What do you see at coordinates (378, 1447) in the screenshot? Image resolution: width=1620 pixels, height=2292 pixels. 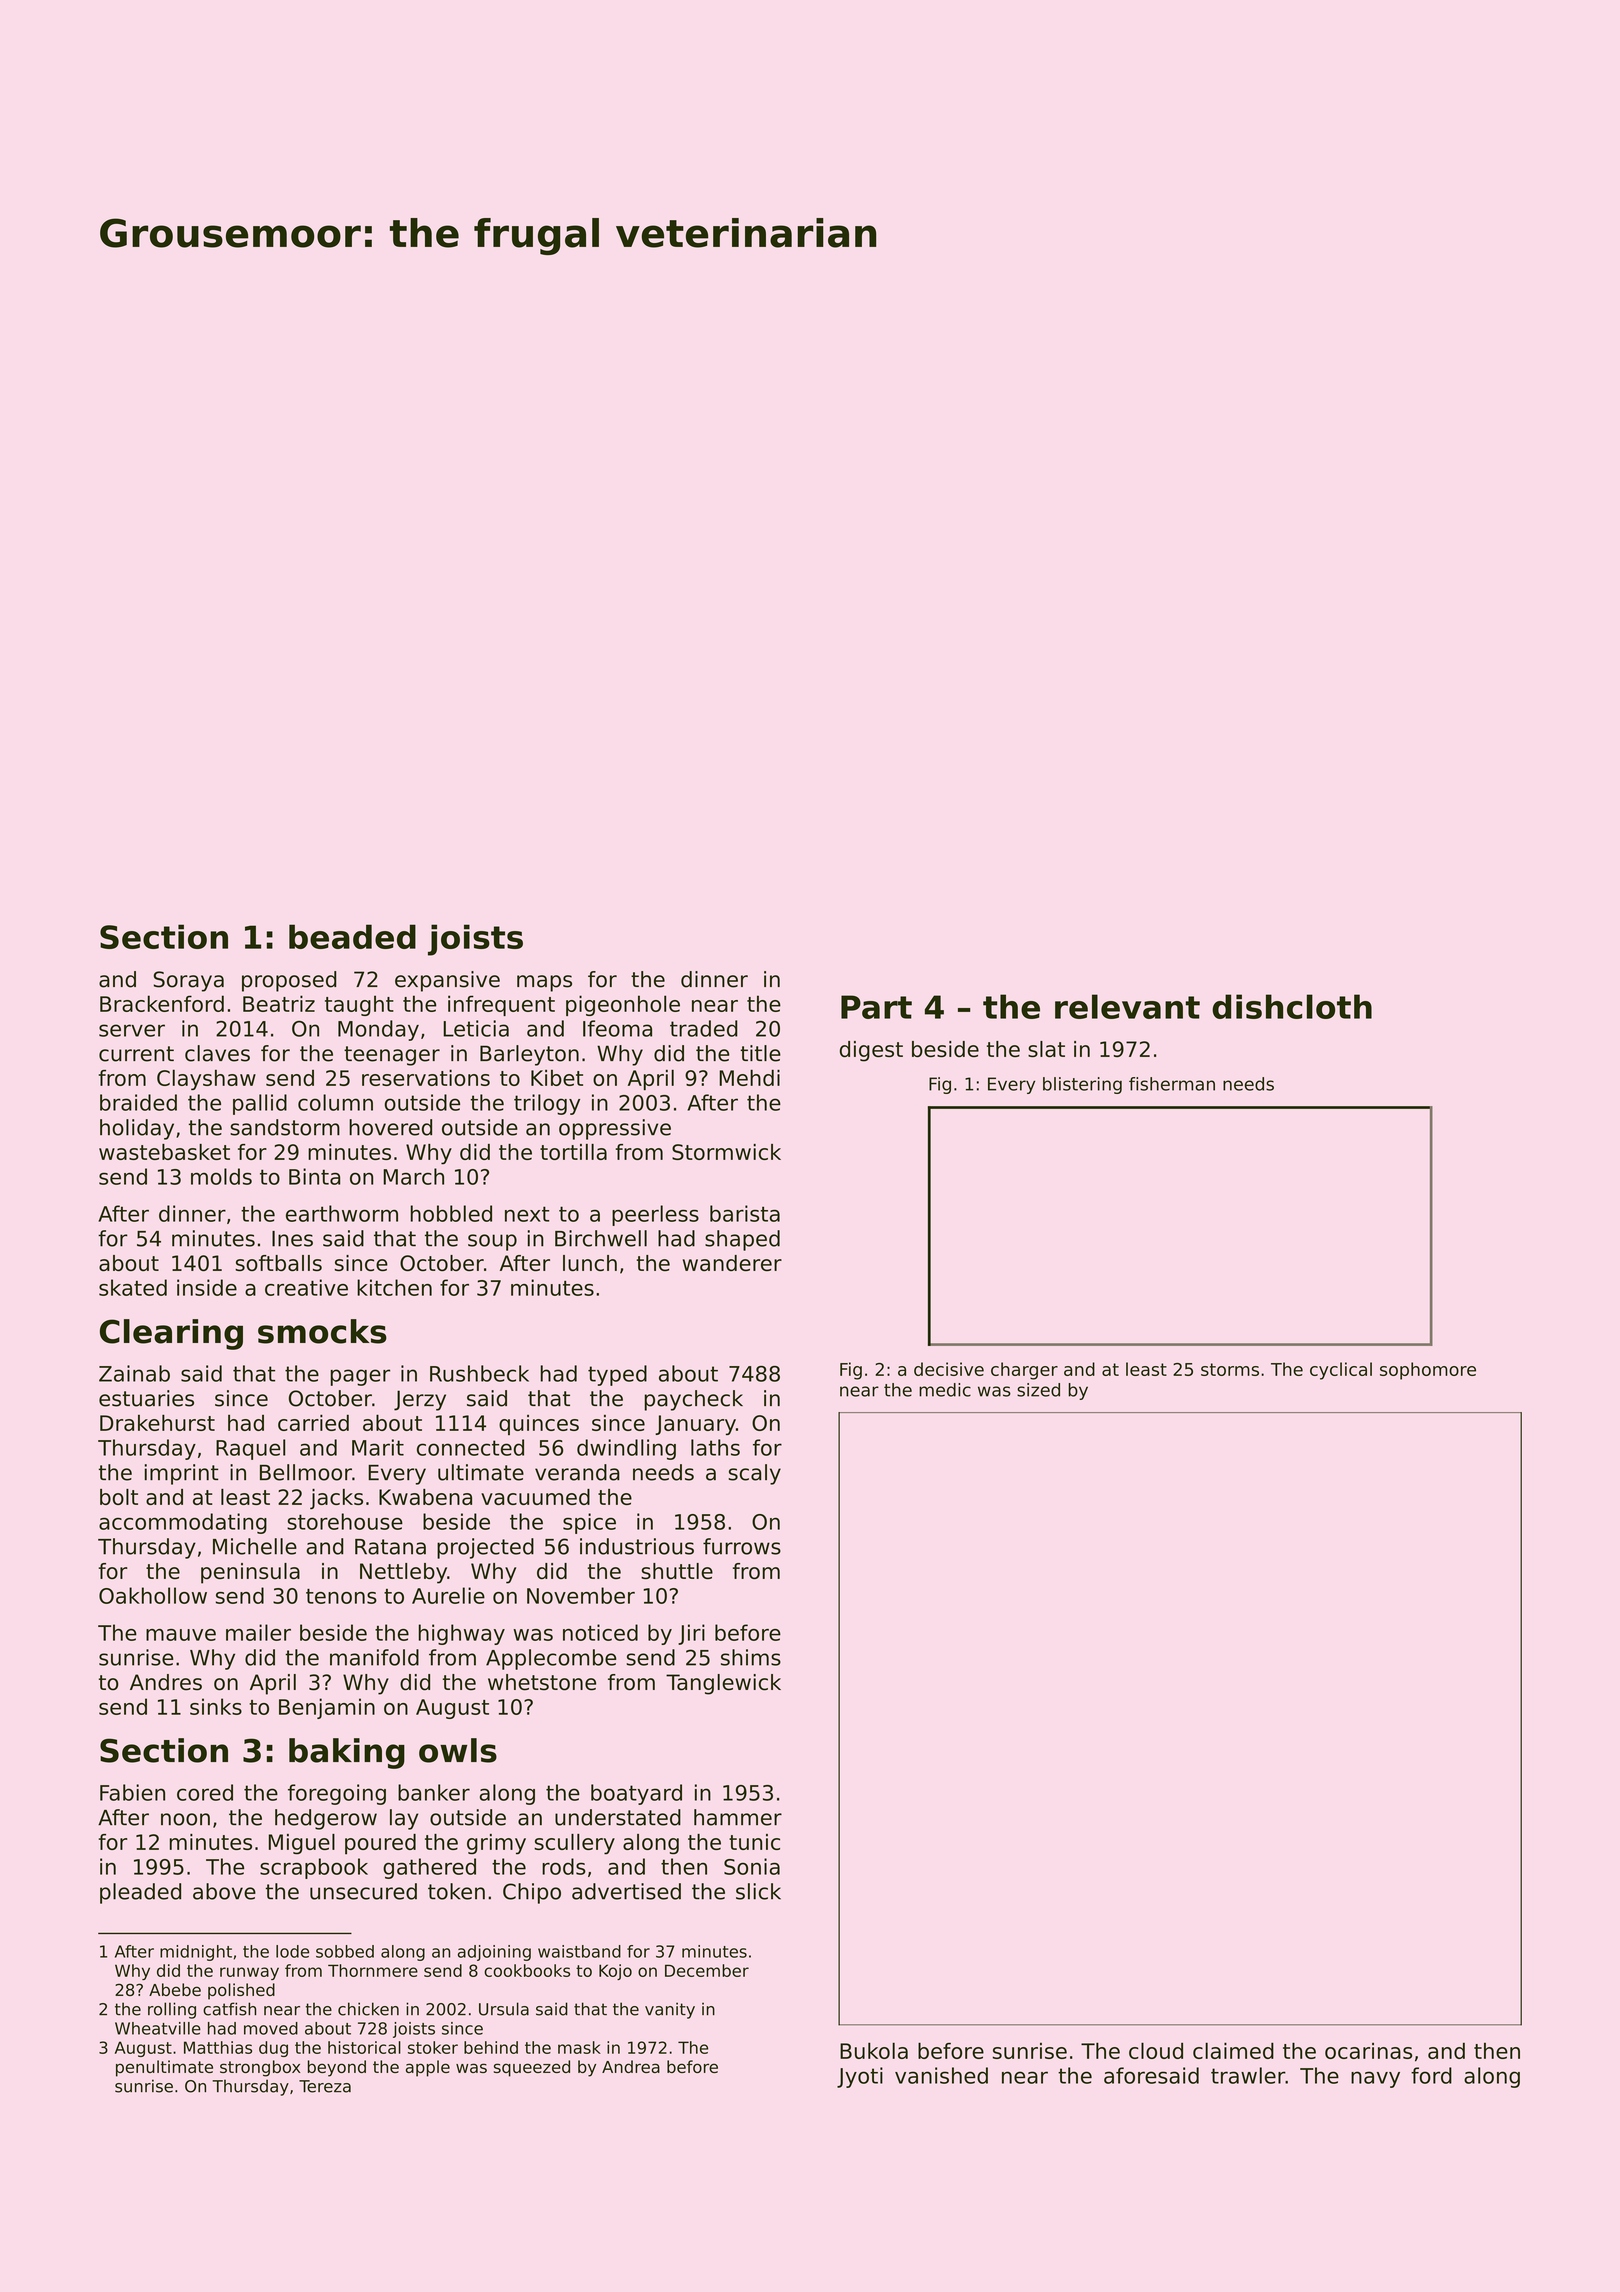 I see `Marit` at bounding box center [378, 1447].
